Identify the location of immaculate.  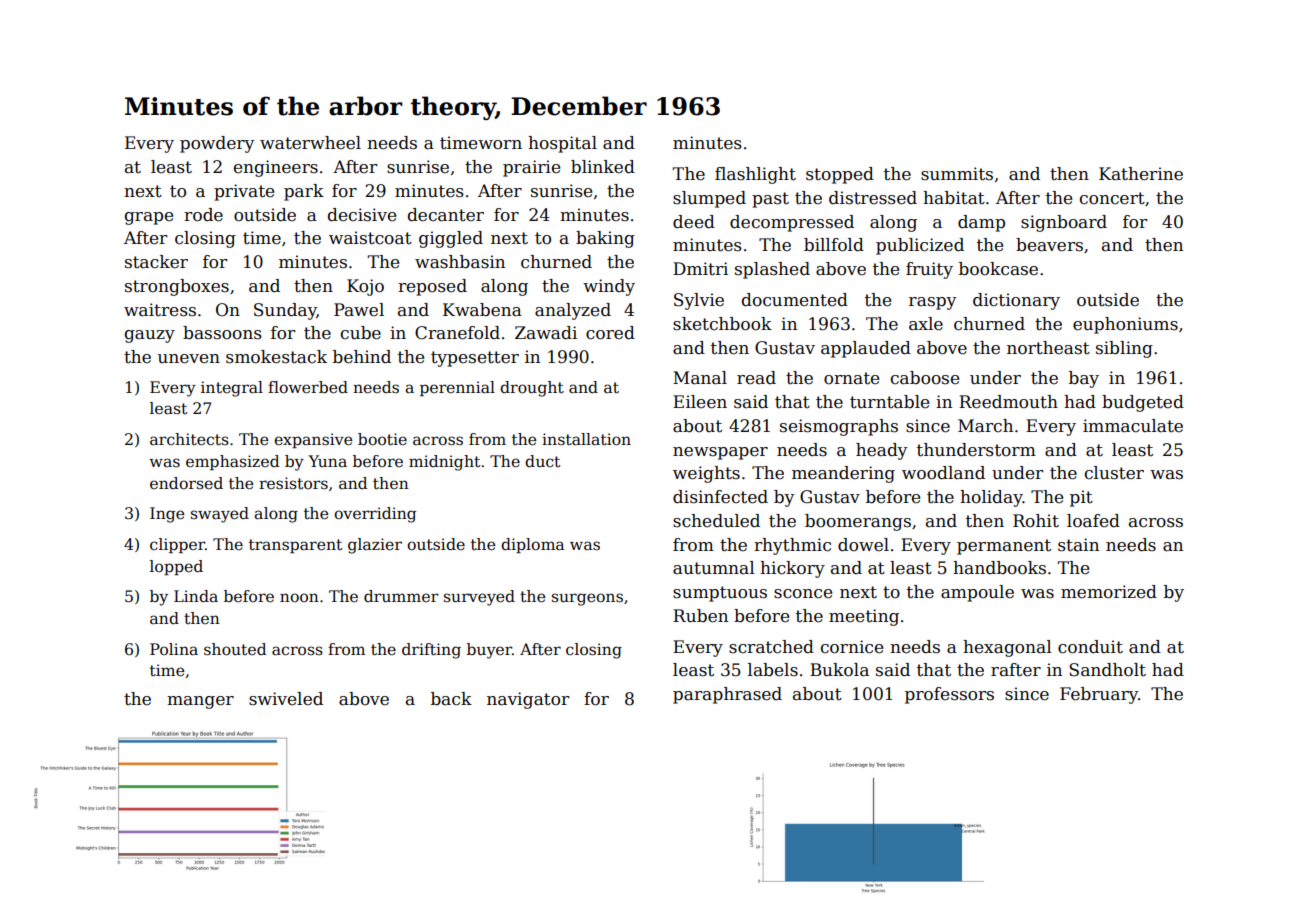
(1133, 426).
